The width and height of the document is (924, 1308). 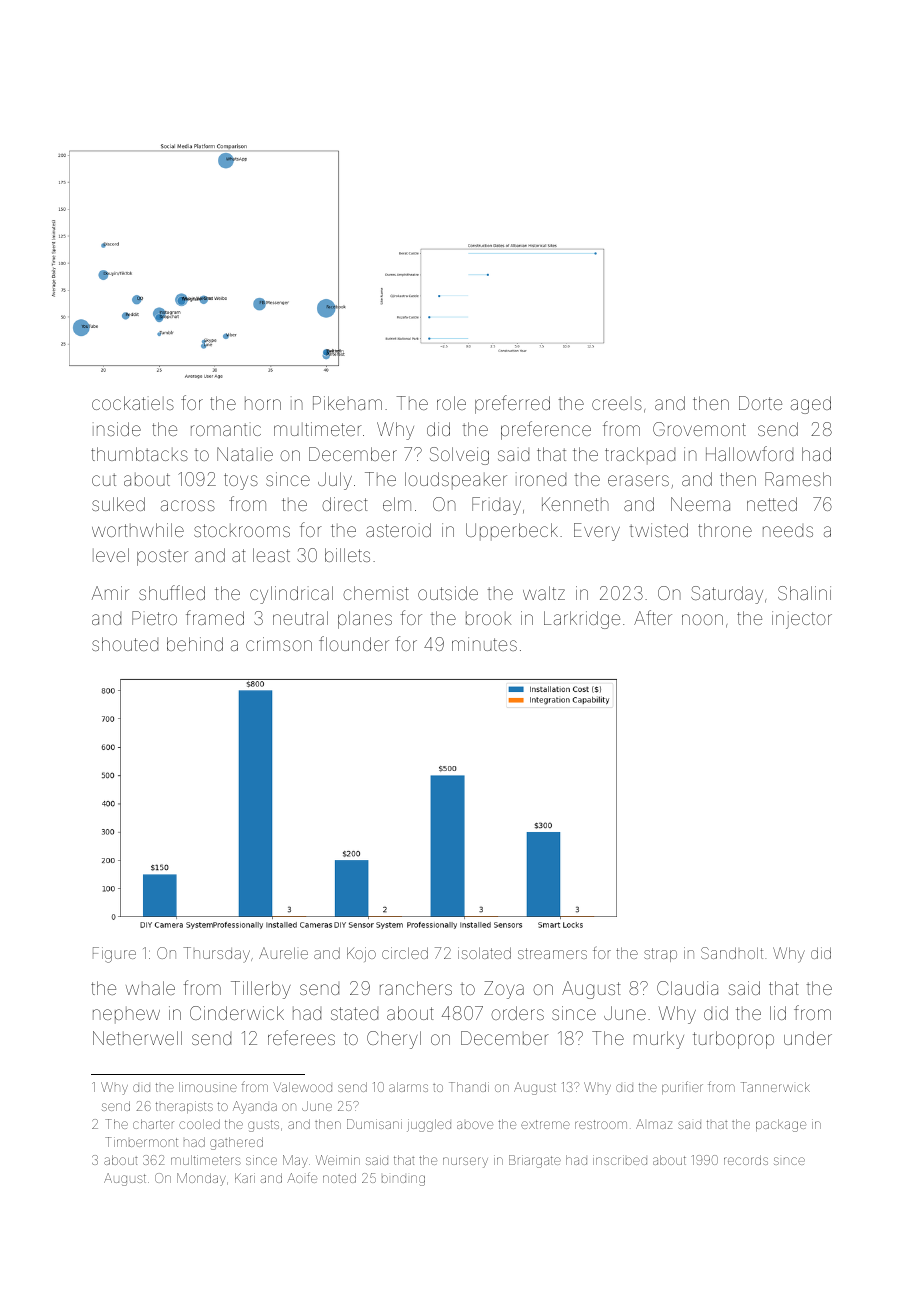 What do you see at coordinates (545, 1124) in the document?
I see `extreme` at bounding box center [545, 1124].
